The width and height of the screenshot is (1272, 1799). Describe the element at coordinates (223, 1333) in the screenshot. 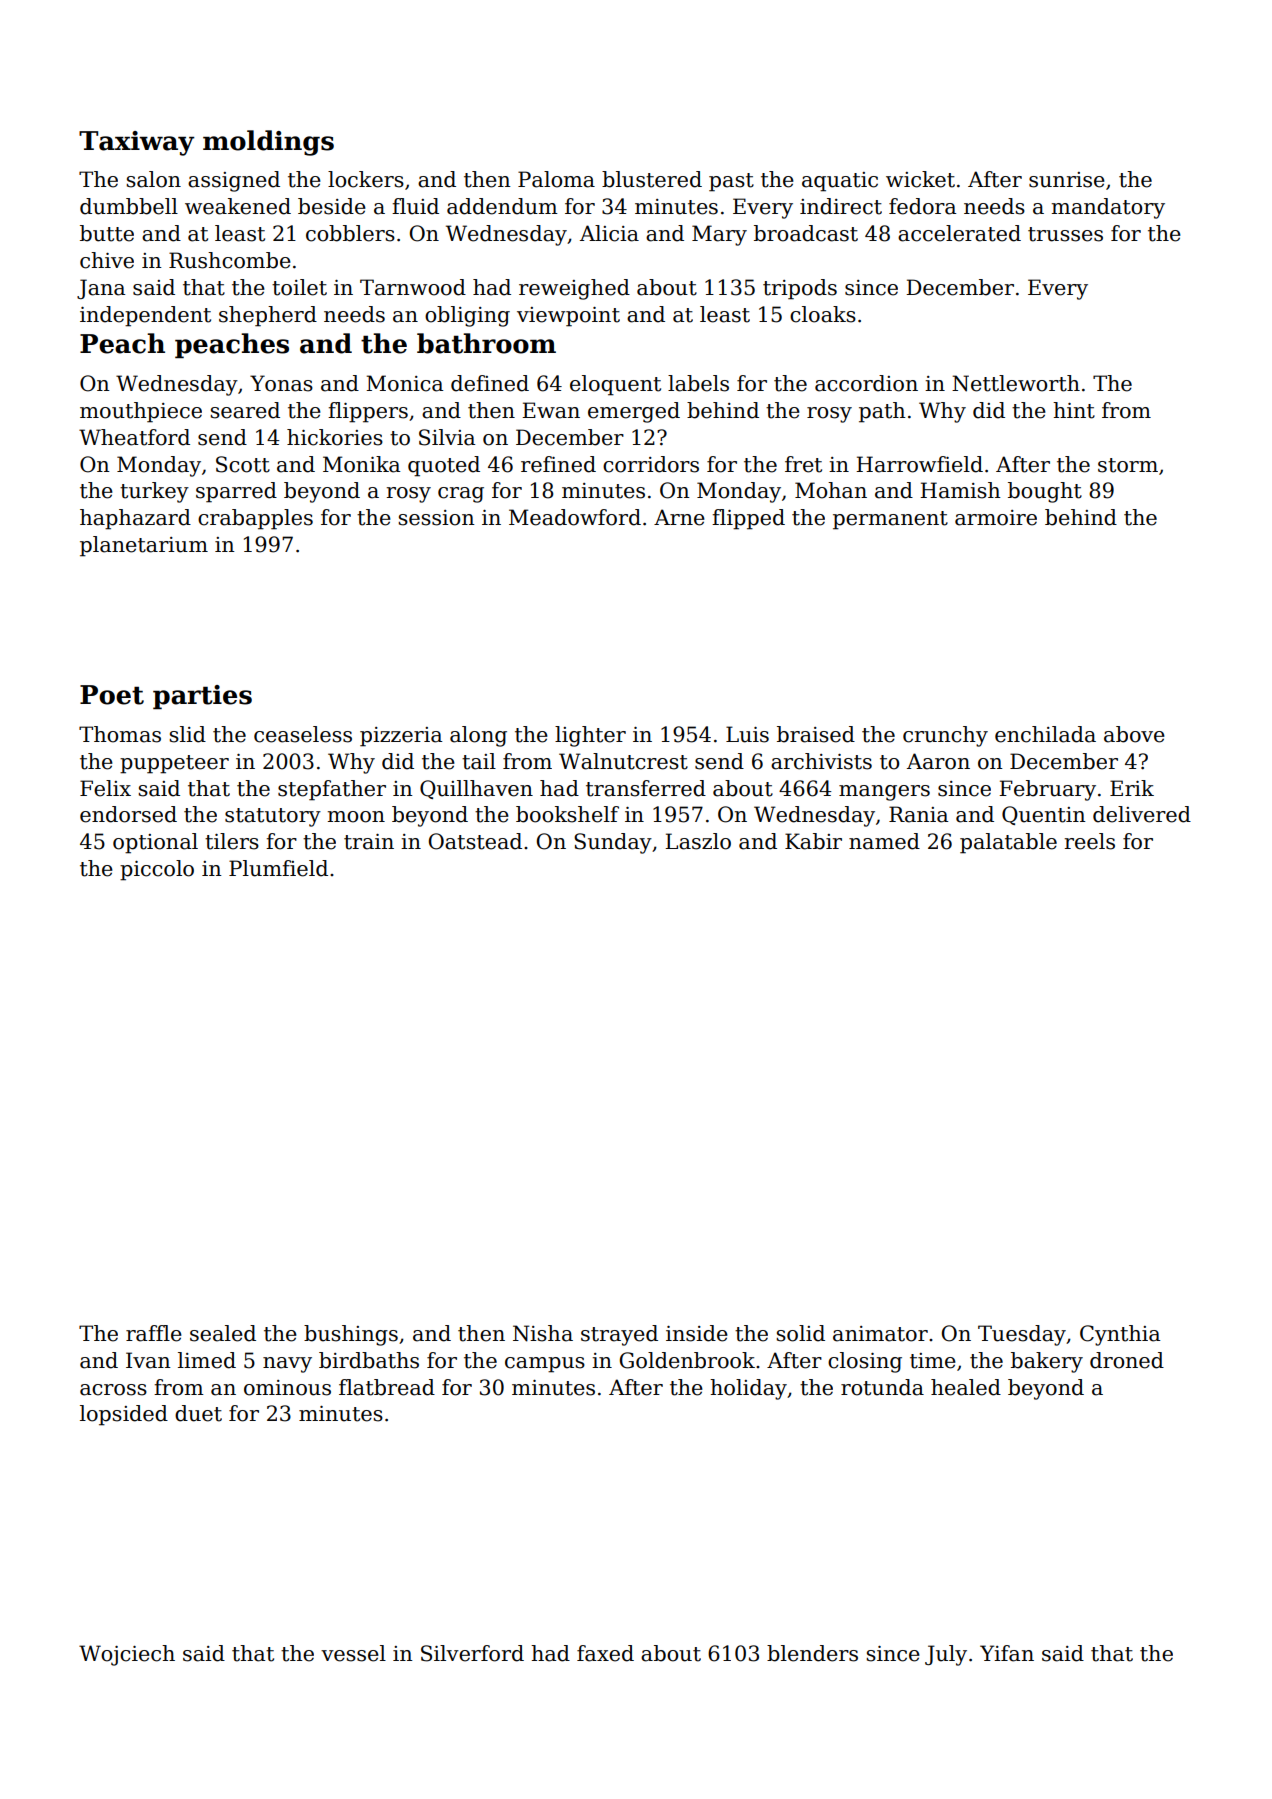

I see `sealed` at that location.
